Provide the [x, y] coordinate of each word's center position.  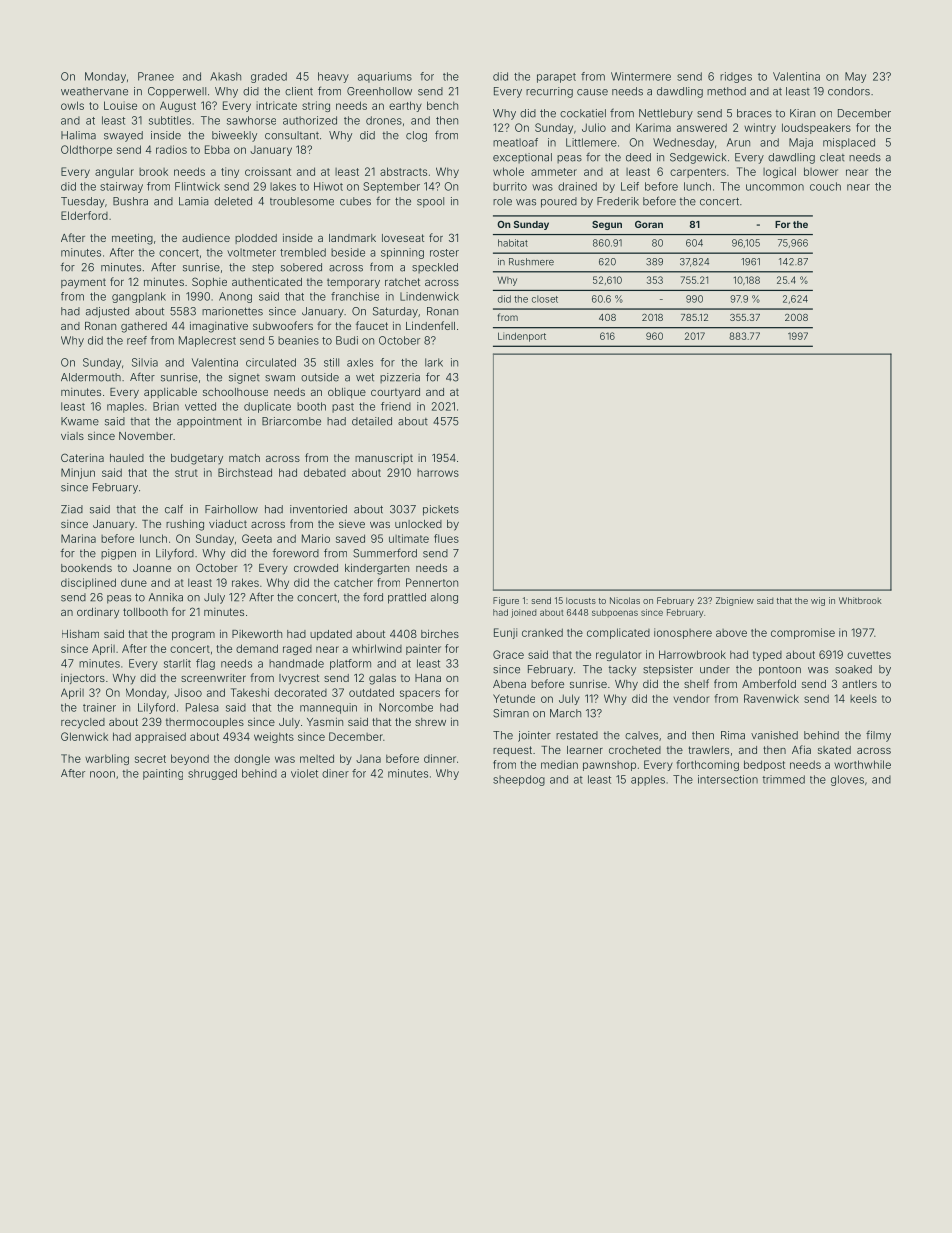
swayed [123, 136]
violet [304, 773]
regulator [619, 655]
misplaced [849, 143]
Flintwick [197, 186]
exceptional [522, 158]
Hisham [80, 634]
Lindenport [522, 337]
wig [818, 601]
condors [849, 91]
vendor [691, 698]
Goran [649, 224]
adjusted [107, 312]
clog [416, 136]
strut [186, 473]
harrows [438, 473]
